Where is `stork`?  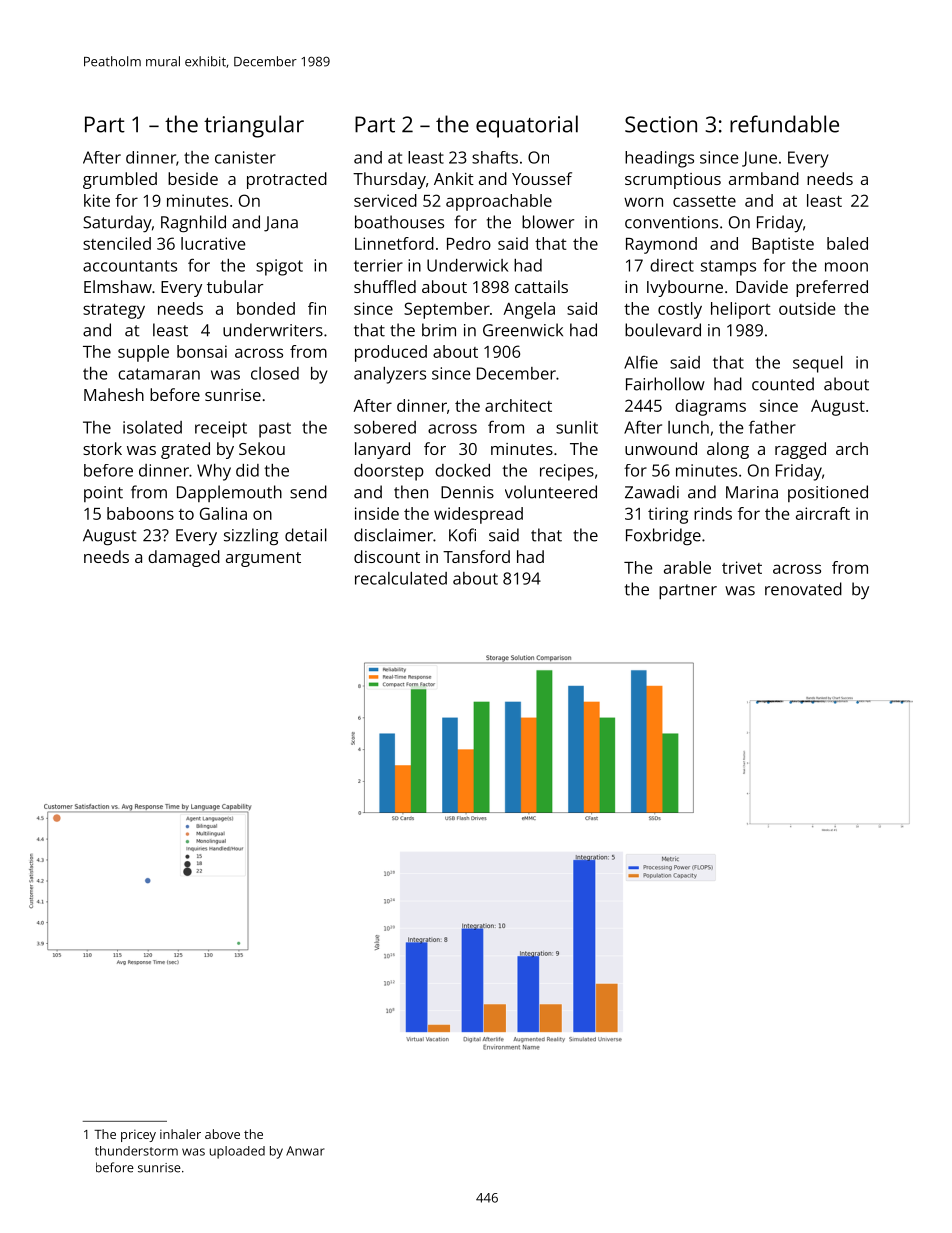
stork is located at coordinates (102, 448).
